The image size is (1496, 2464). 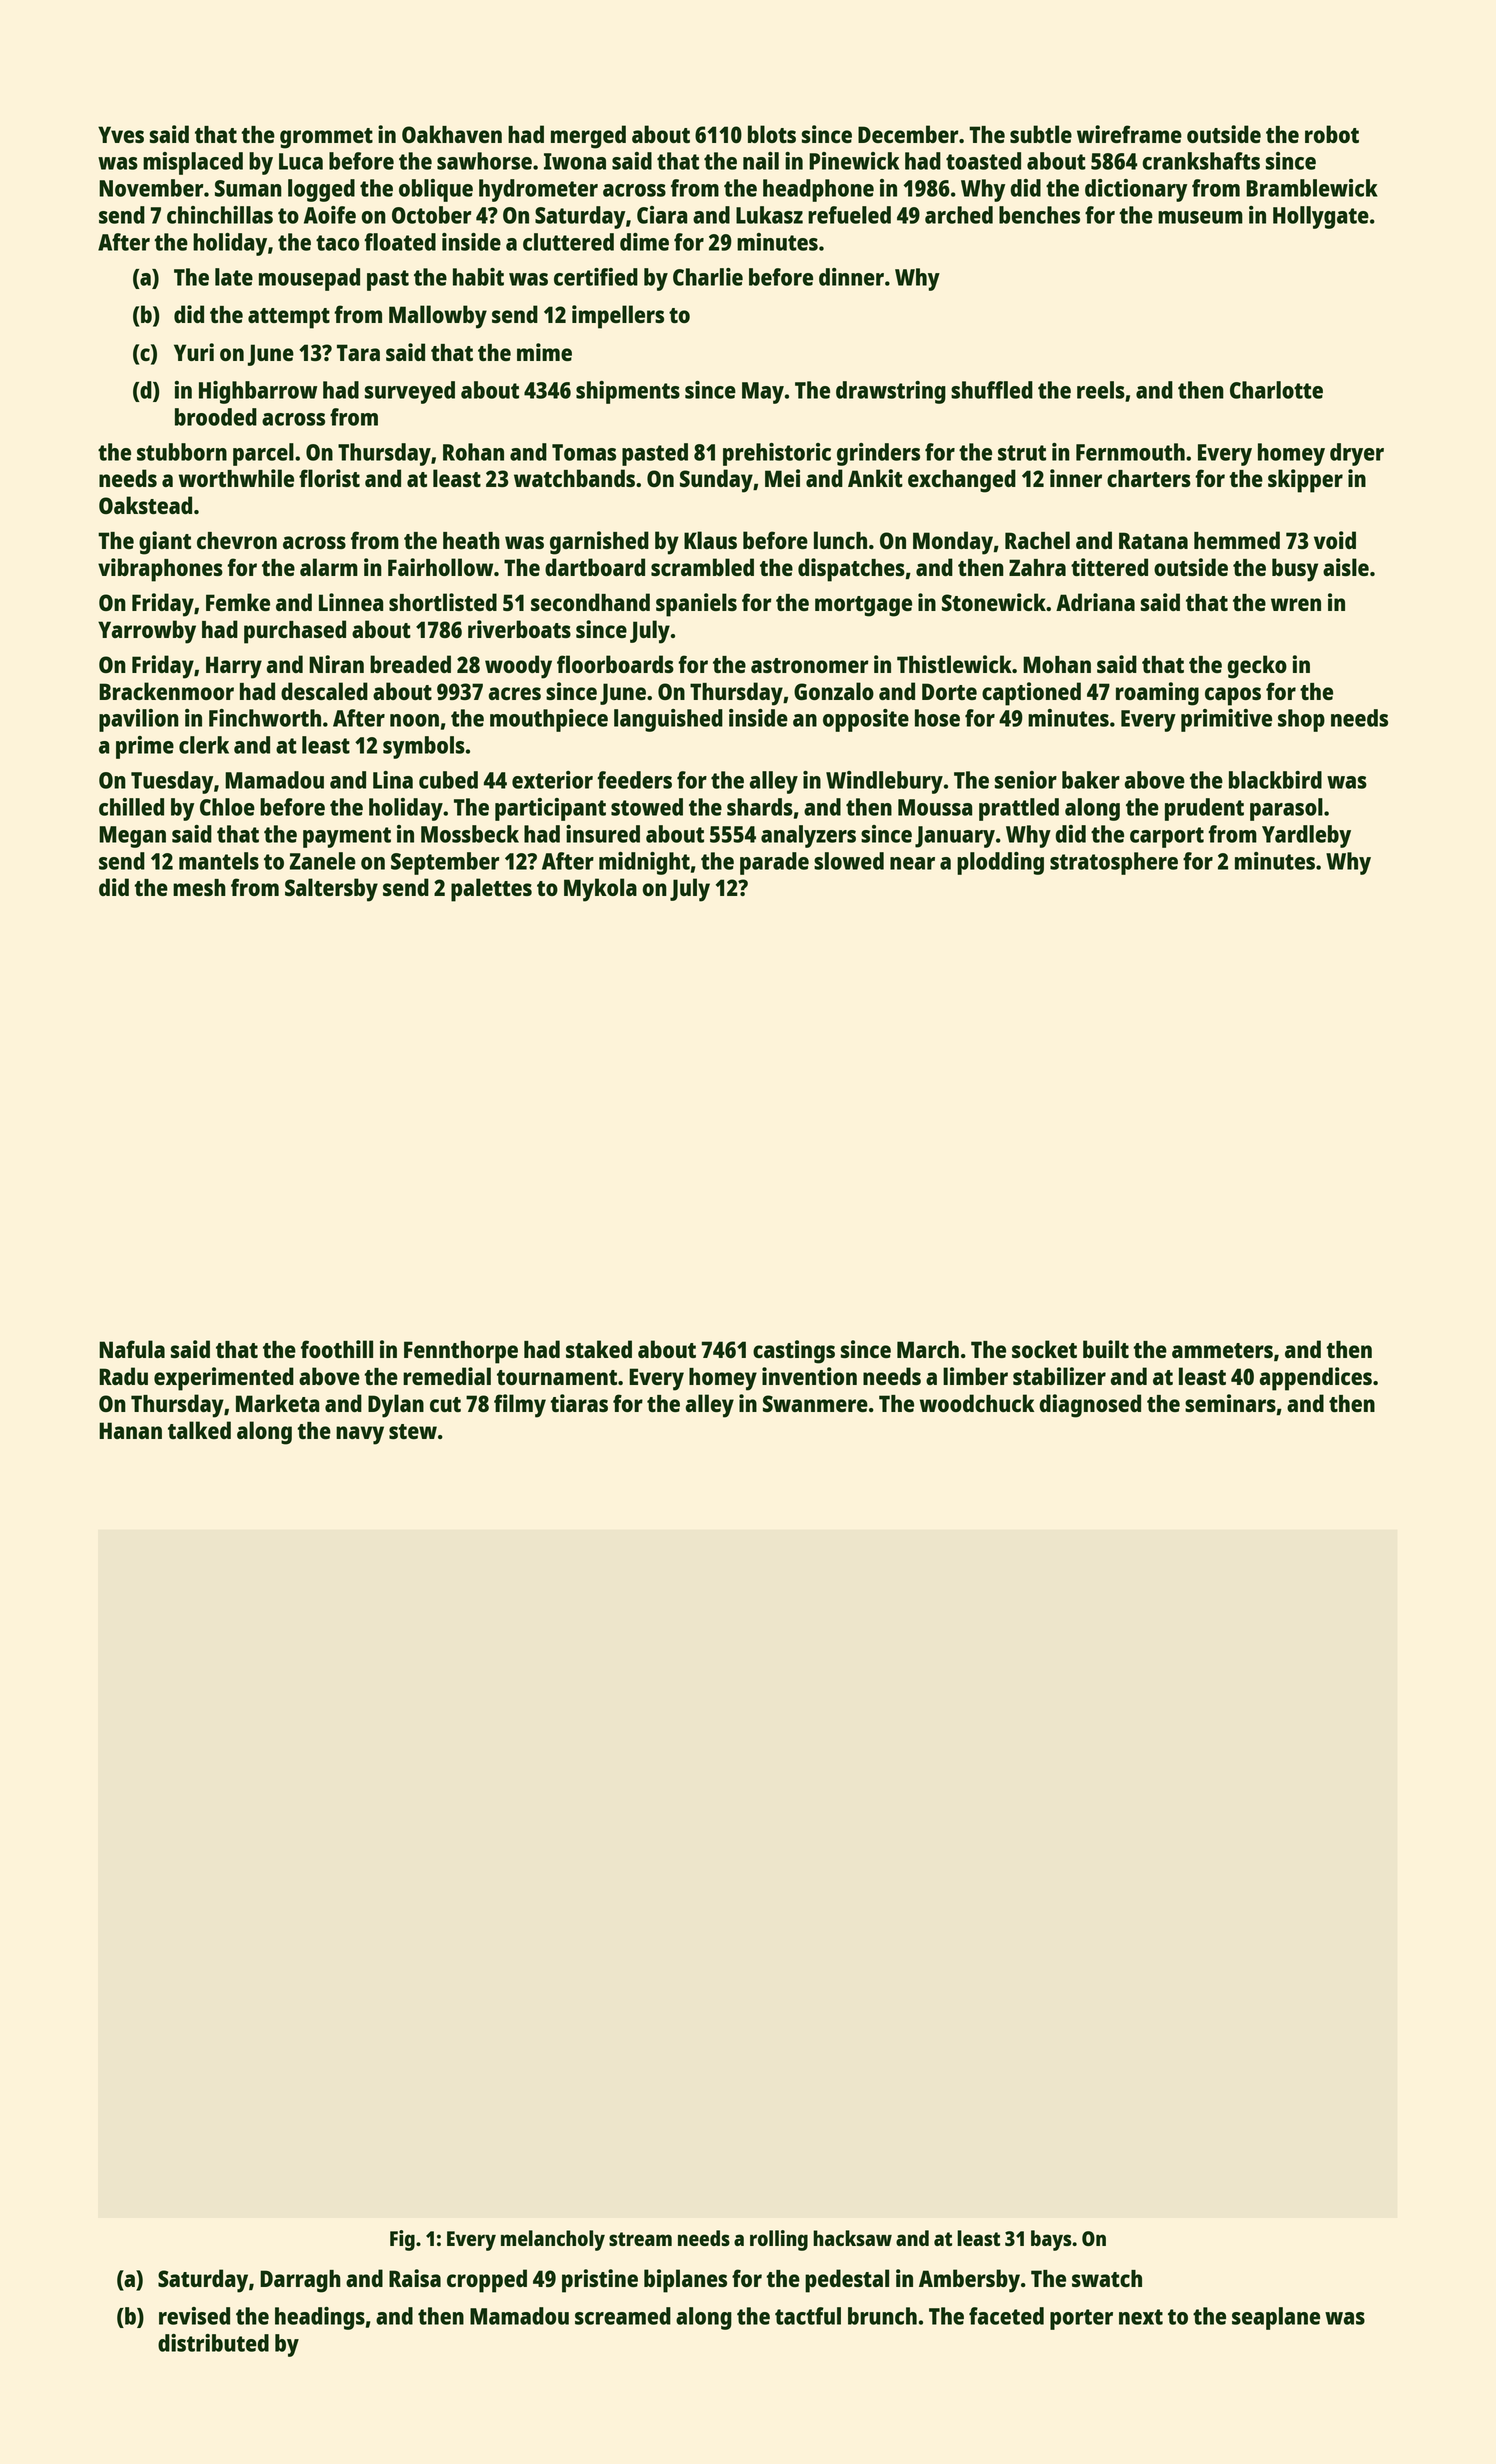 I want to click on habit, so click(x=478, y=277).
